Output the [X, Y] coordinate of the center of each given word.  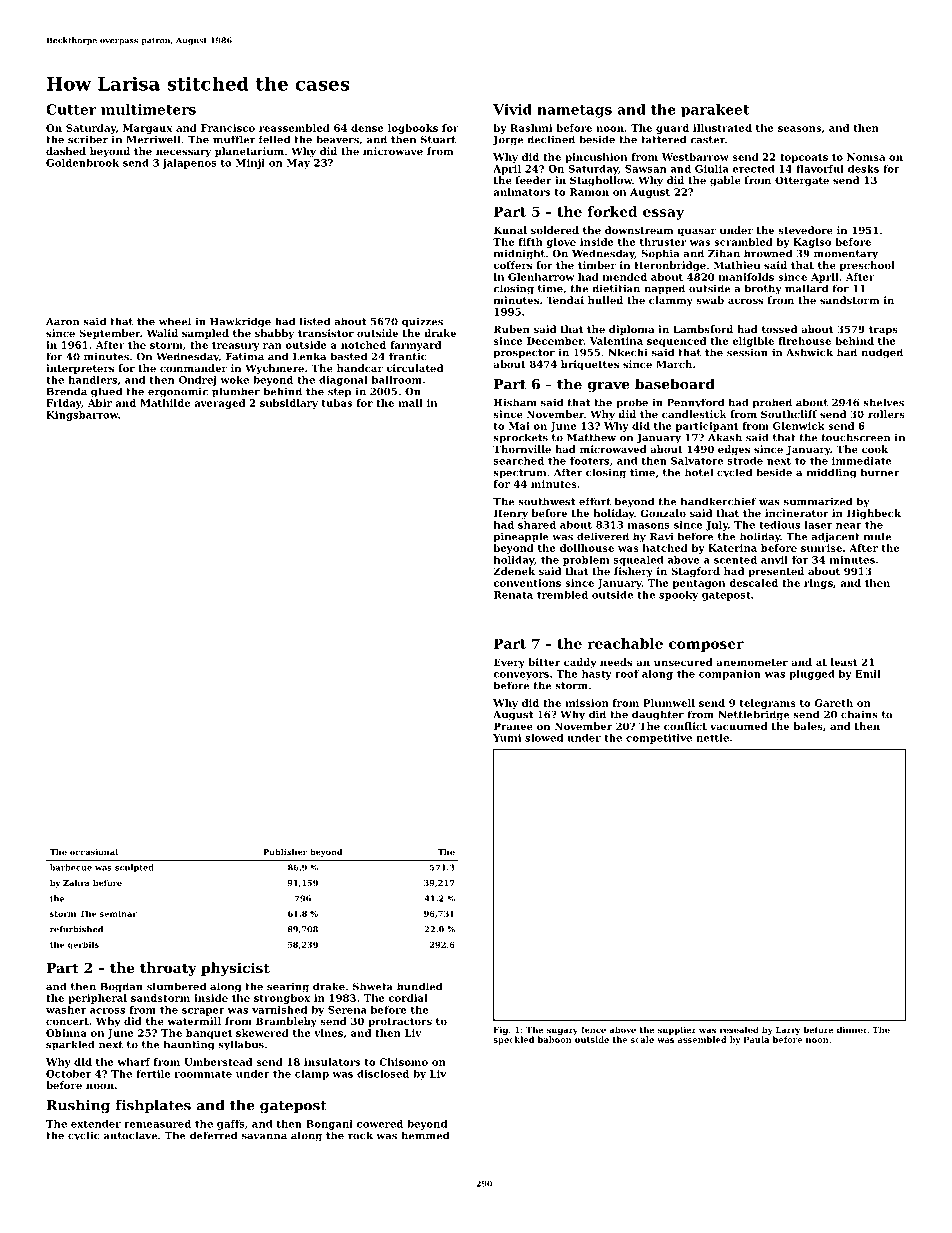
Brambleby [286, 1022]
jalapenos [189, 164]
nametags [574, 111]
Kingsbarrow [82, 416]
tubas [336, 403]
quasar [696, 232]
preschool [867, 266]
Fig [501, 1031]
